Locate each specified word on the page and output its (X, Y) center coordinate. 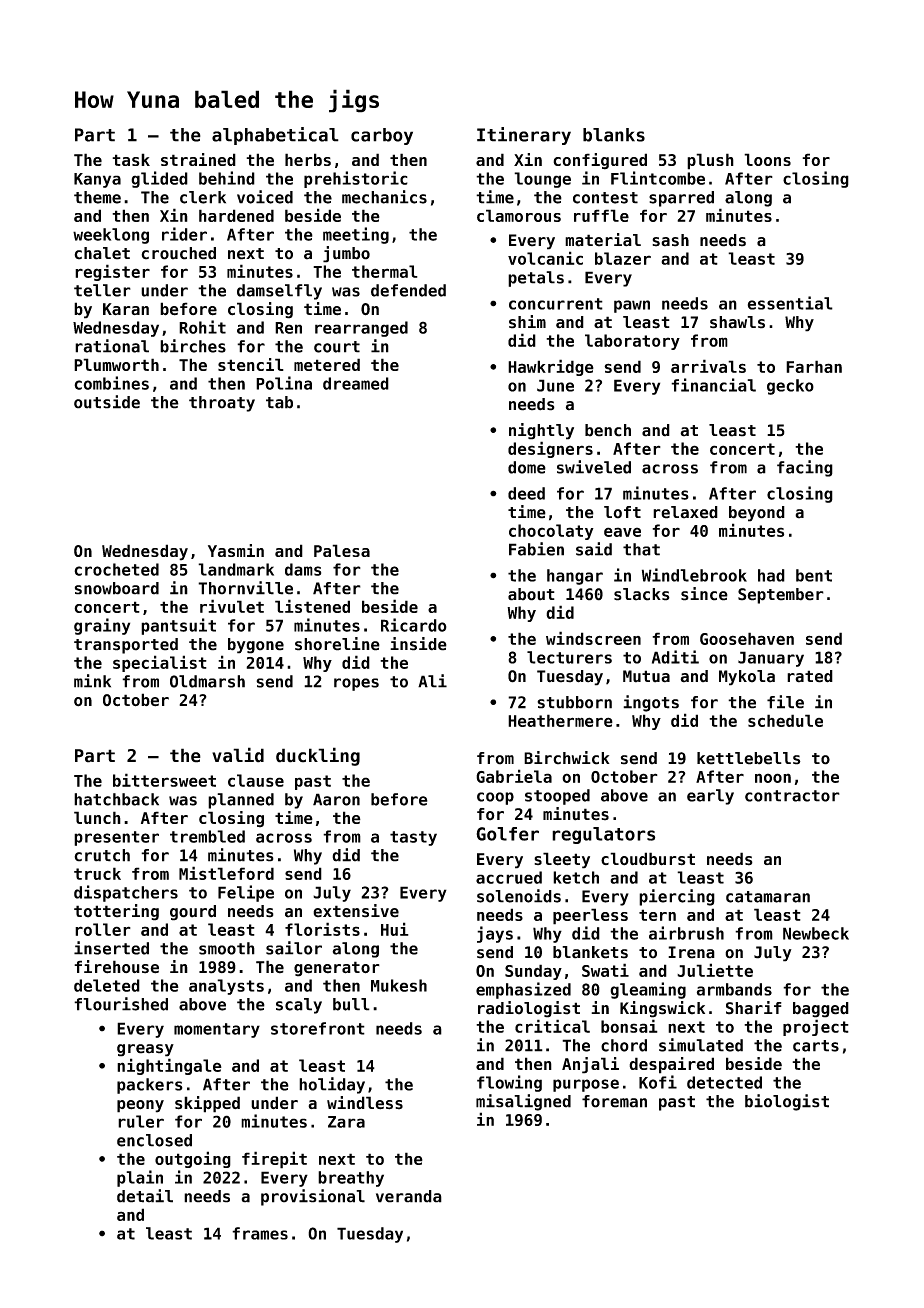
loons (767, 159)
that (641, 549)
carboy (382, 136)
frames (260, 1233)
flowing (509, 1083)
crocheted (116, 569)
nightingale (169, 1066)
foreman (614, 1101)
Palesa (342, 550)
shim (527, 322)
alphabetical (275, 136)
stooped (557, 797)
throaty (222, 404)
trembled (207, 836)
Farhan (814, 366)
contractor (792, 796)
